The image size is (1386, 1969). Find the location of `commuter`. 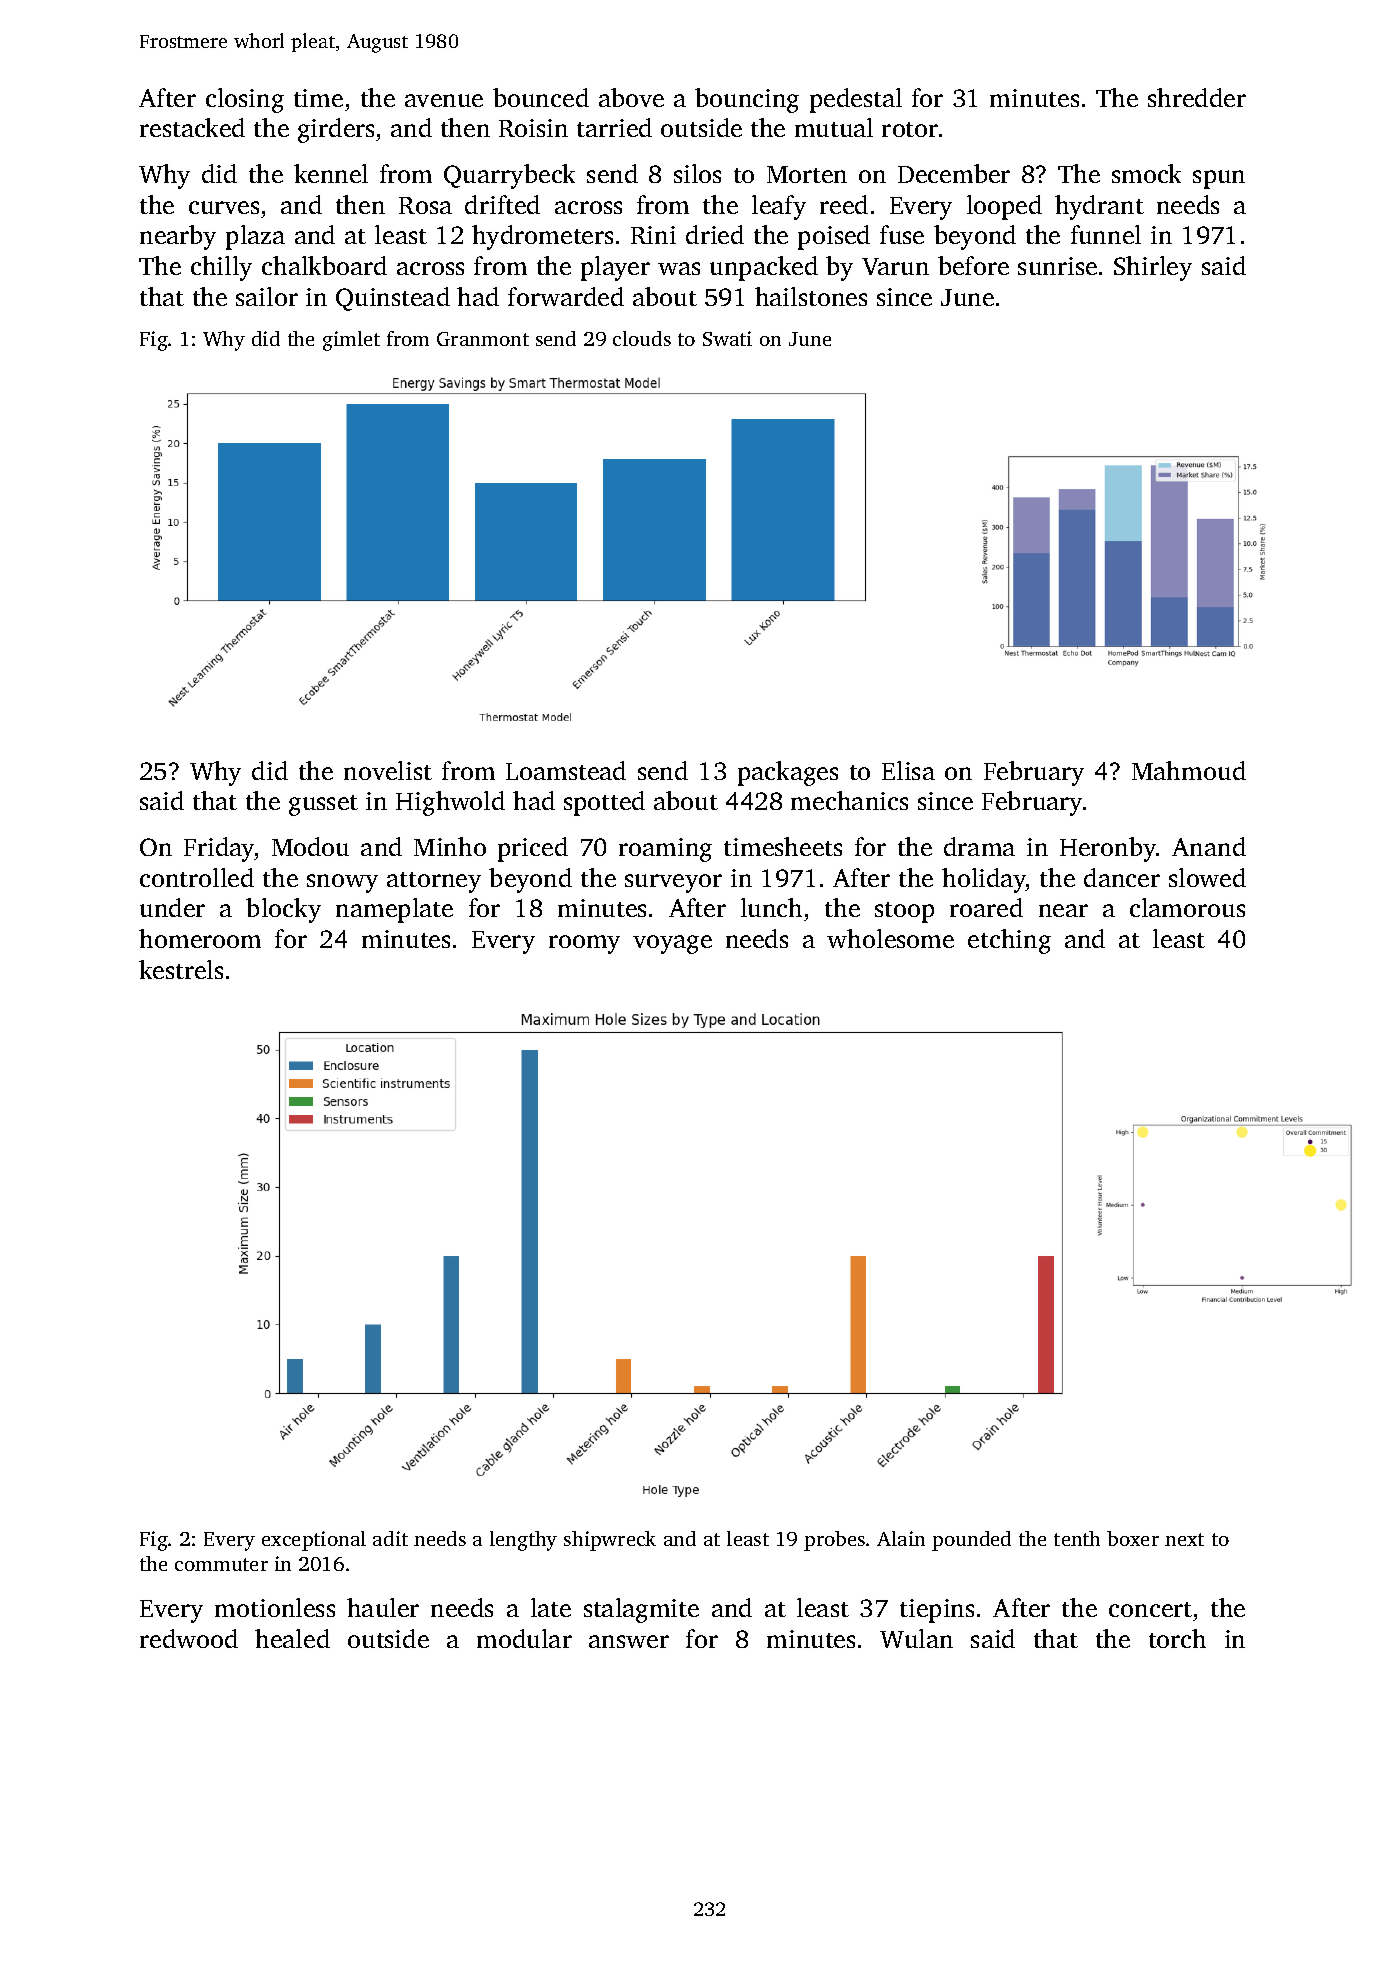

commuter is located at coordinates (221, 1564).
